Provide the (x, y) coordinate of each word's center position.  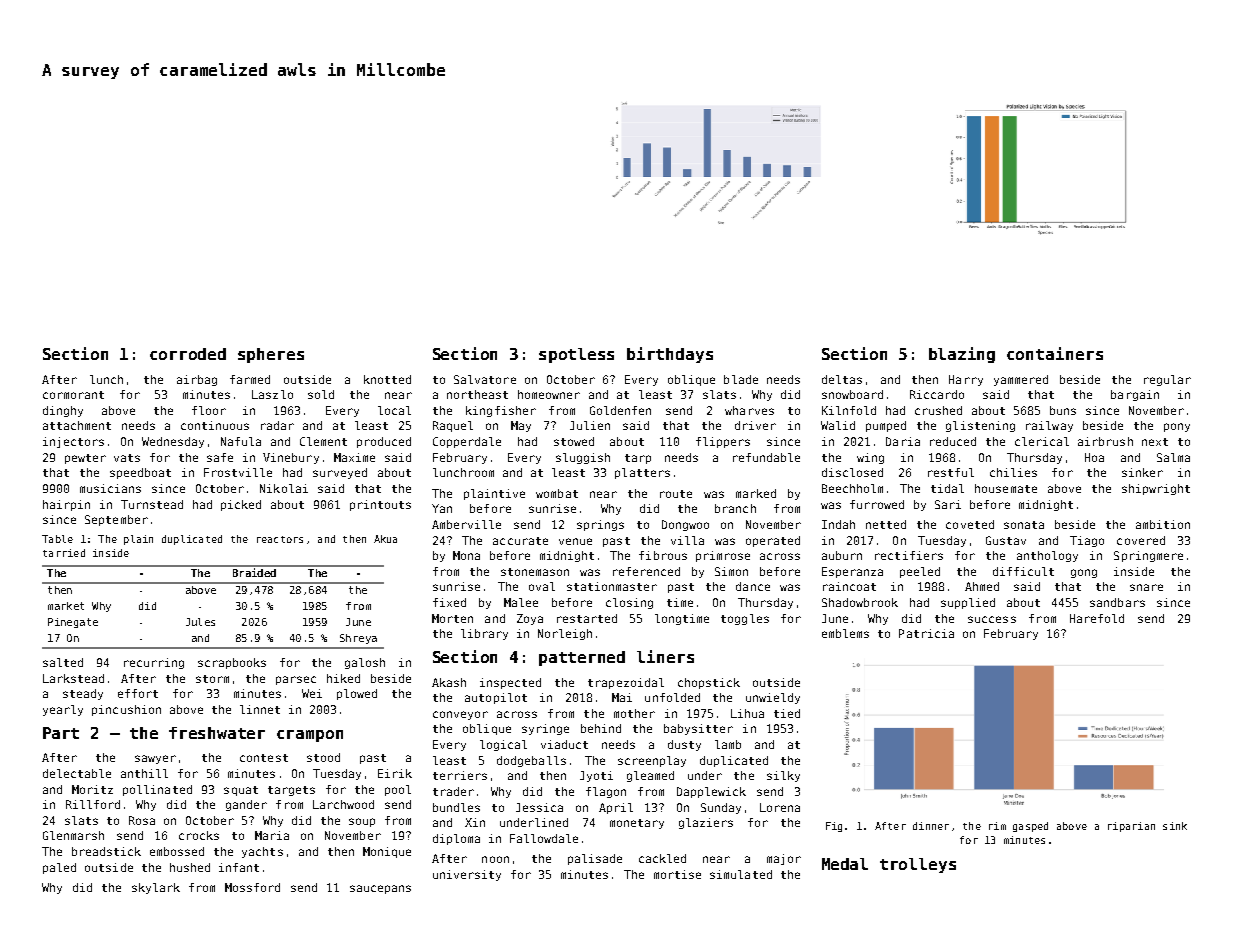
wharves (749, 410)
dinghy (63, 411)
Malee (521, 602)
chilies (1013, 472)
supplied (968, 603)
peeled (920, 572)
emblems (845, 633)
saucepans (380, 889)
